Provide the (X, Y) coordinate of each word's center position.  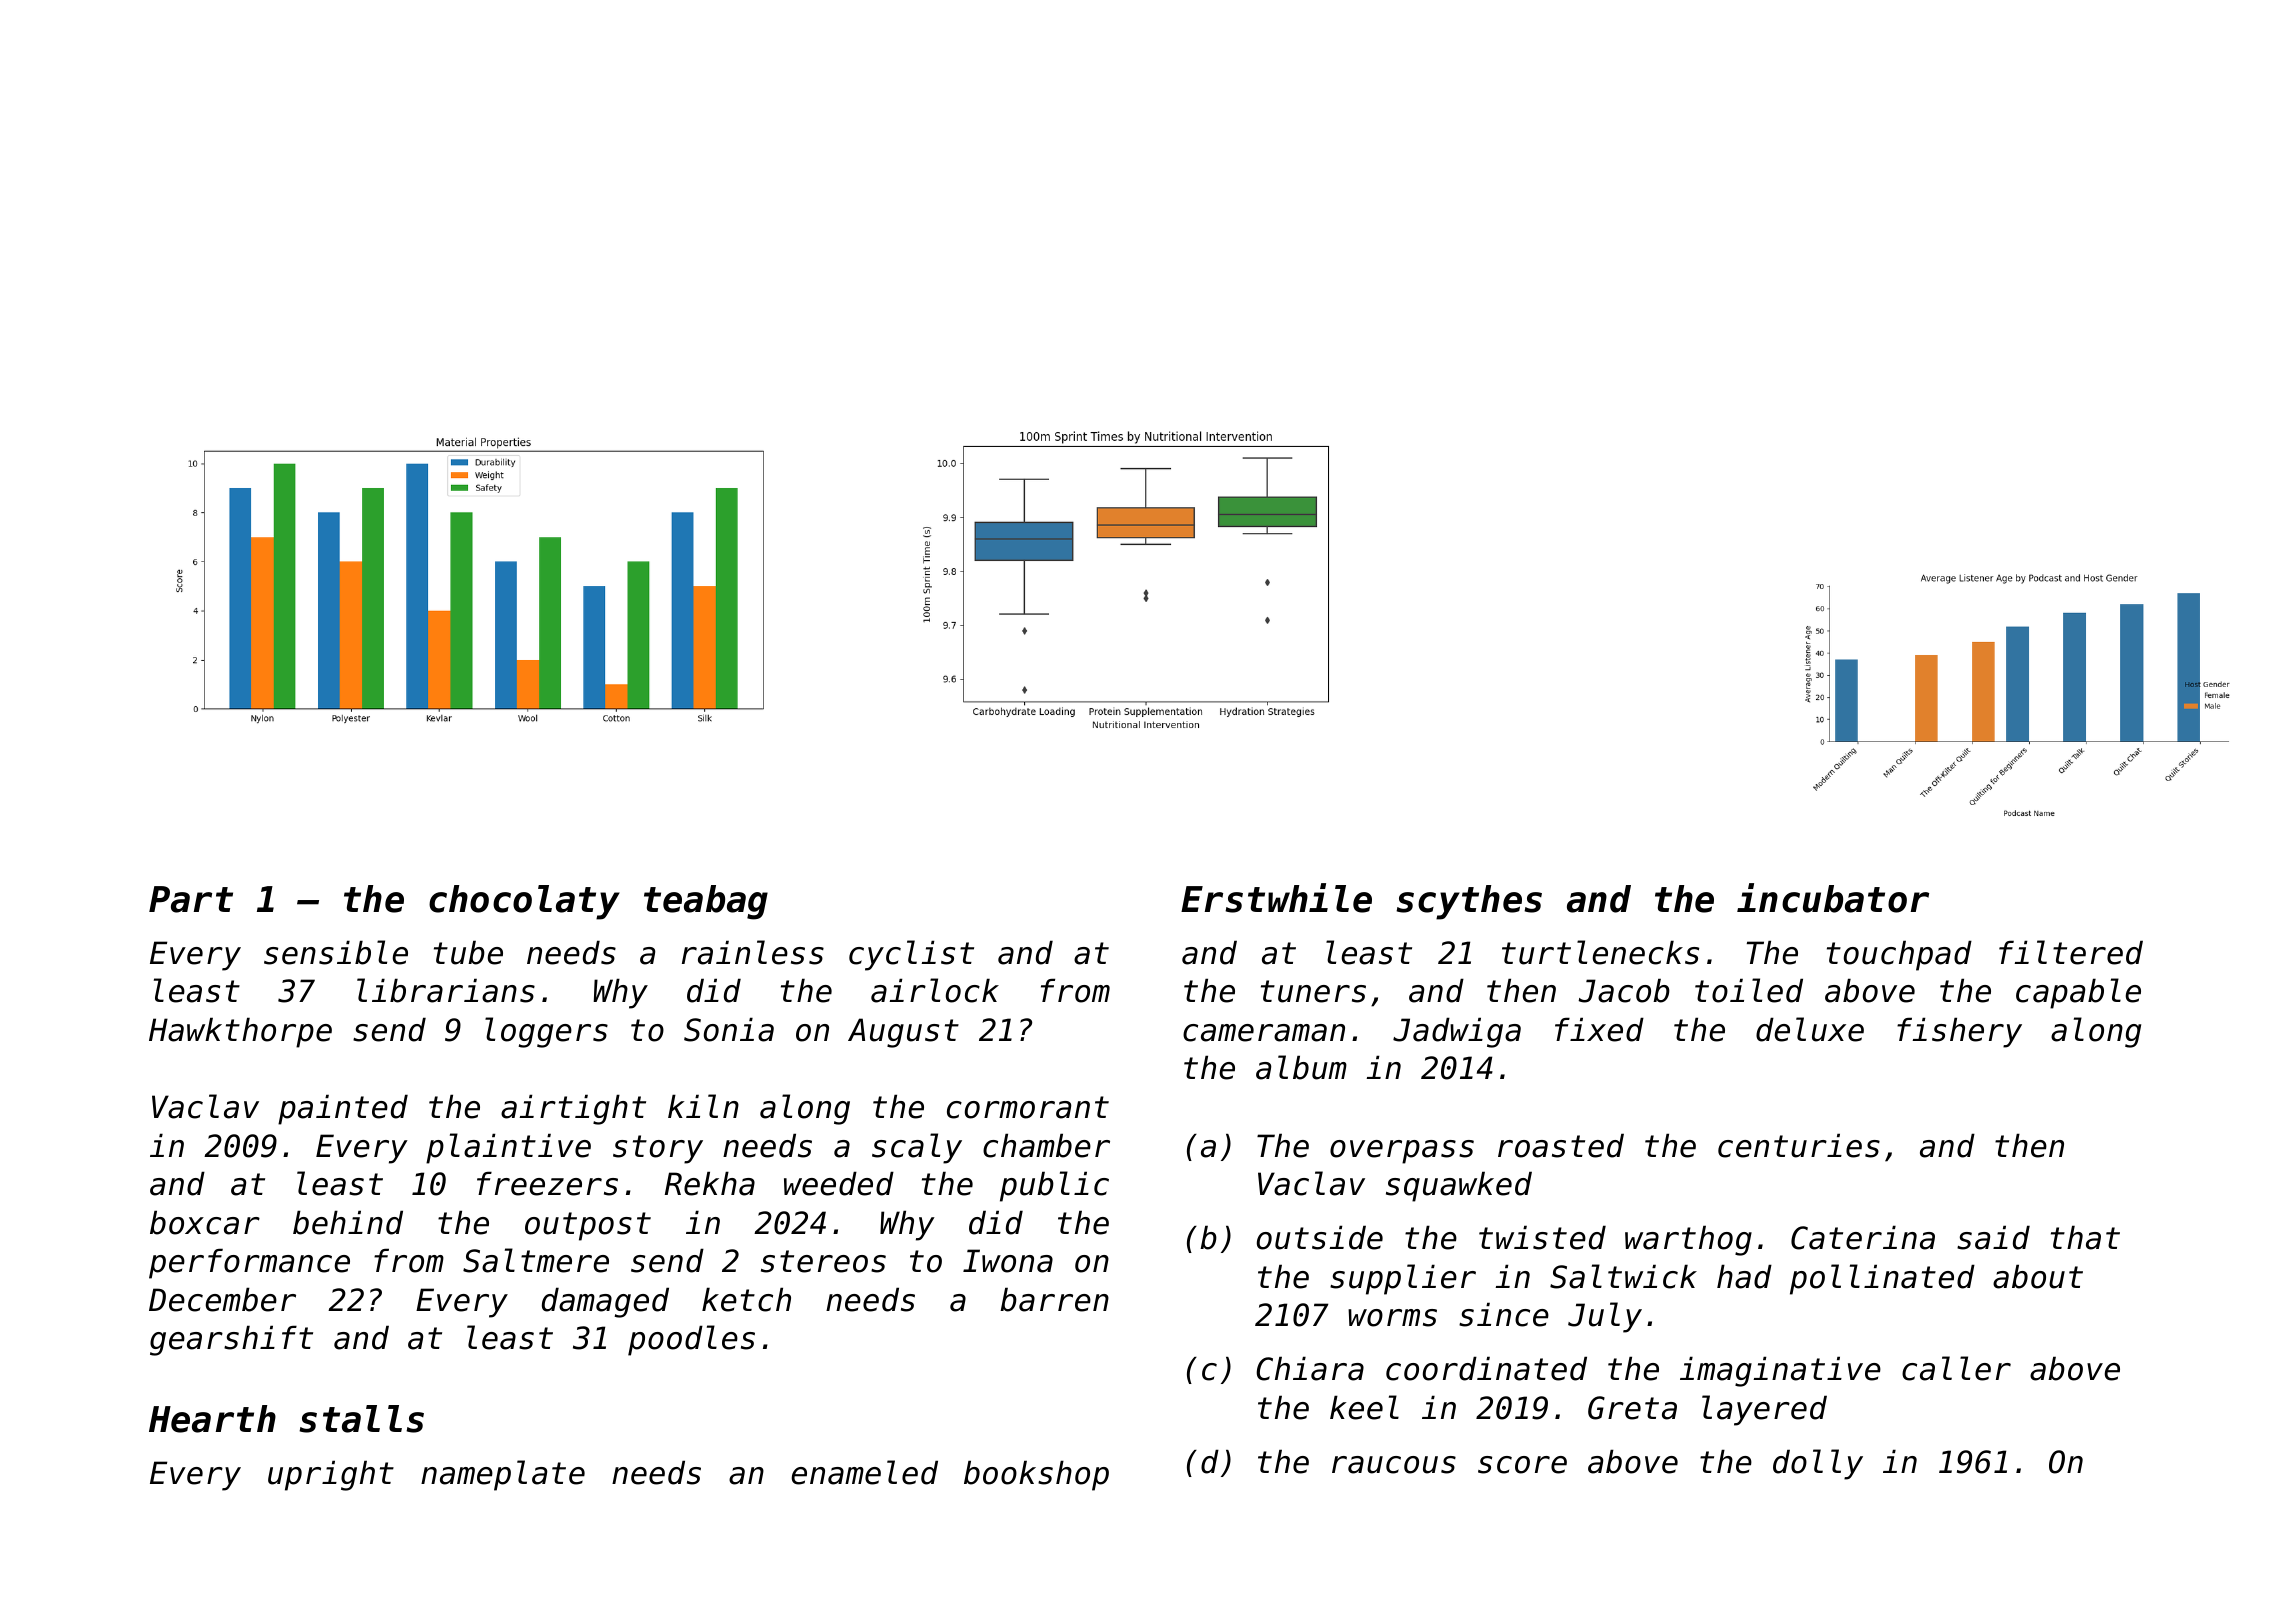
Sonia (729, 1029)
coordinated (1486, 1368)
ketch (746, 1299)
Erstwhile (1276, 898)
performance (249, 1263)
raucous (1394, 1465)
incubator (1833, 898)
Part (191, 899)
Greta (1632, 1408)
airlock (935, 990)
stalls (361, 1419)
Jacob (1624, 990)
